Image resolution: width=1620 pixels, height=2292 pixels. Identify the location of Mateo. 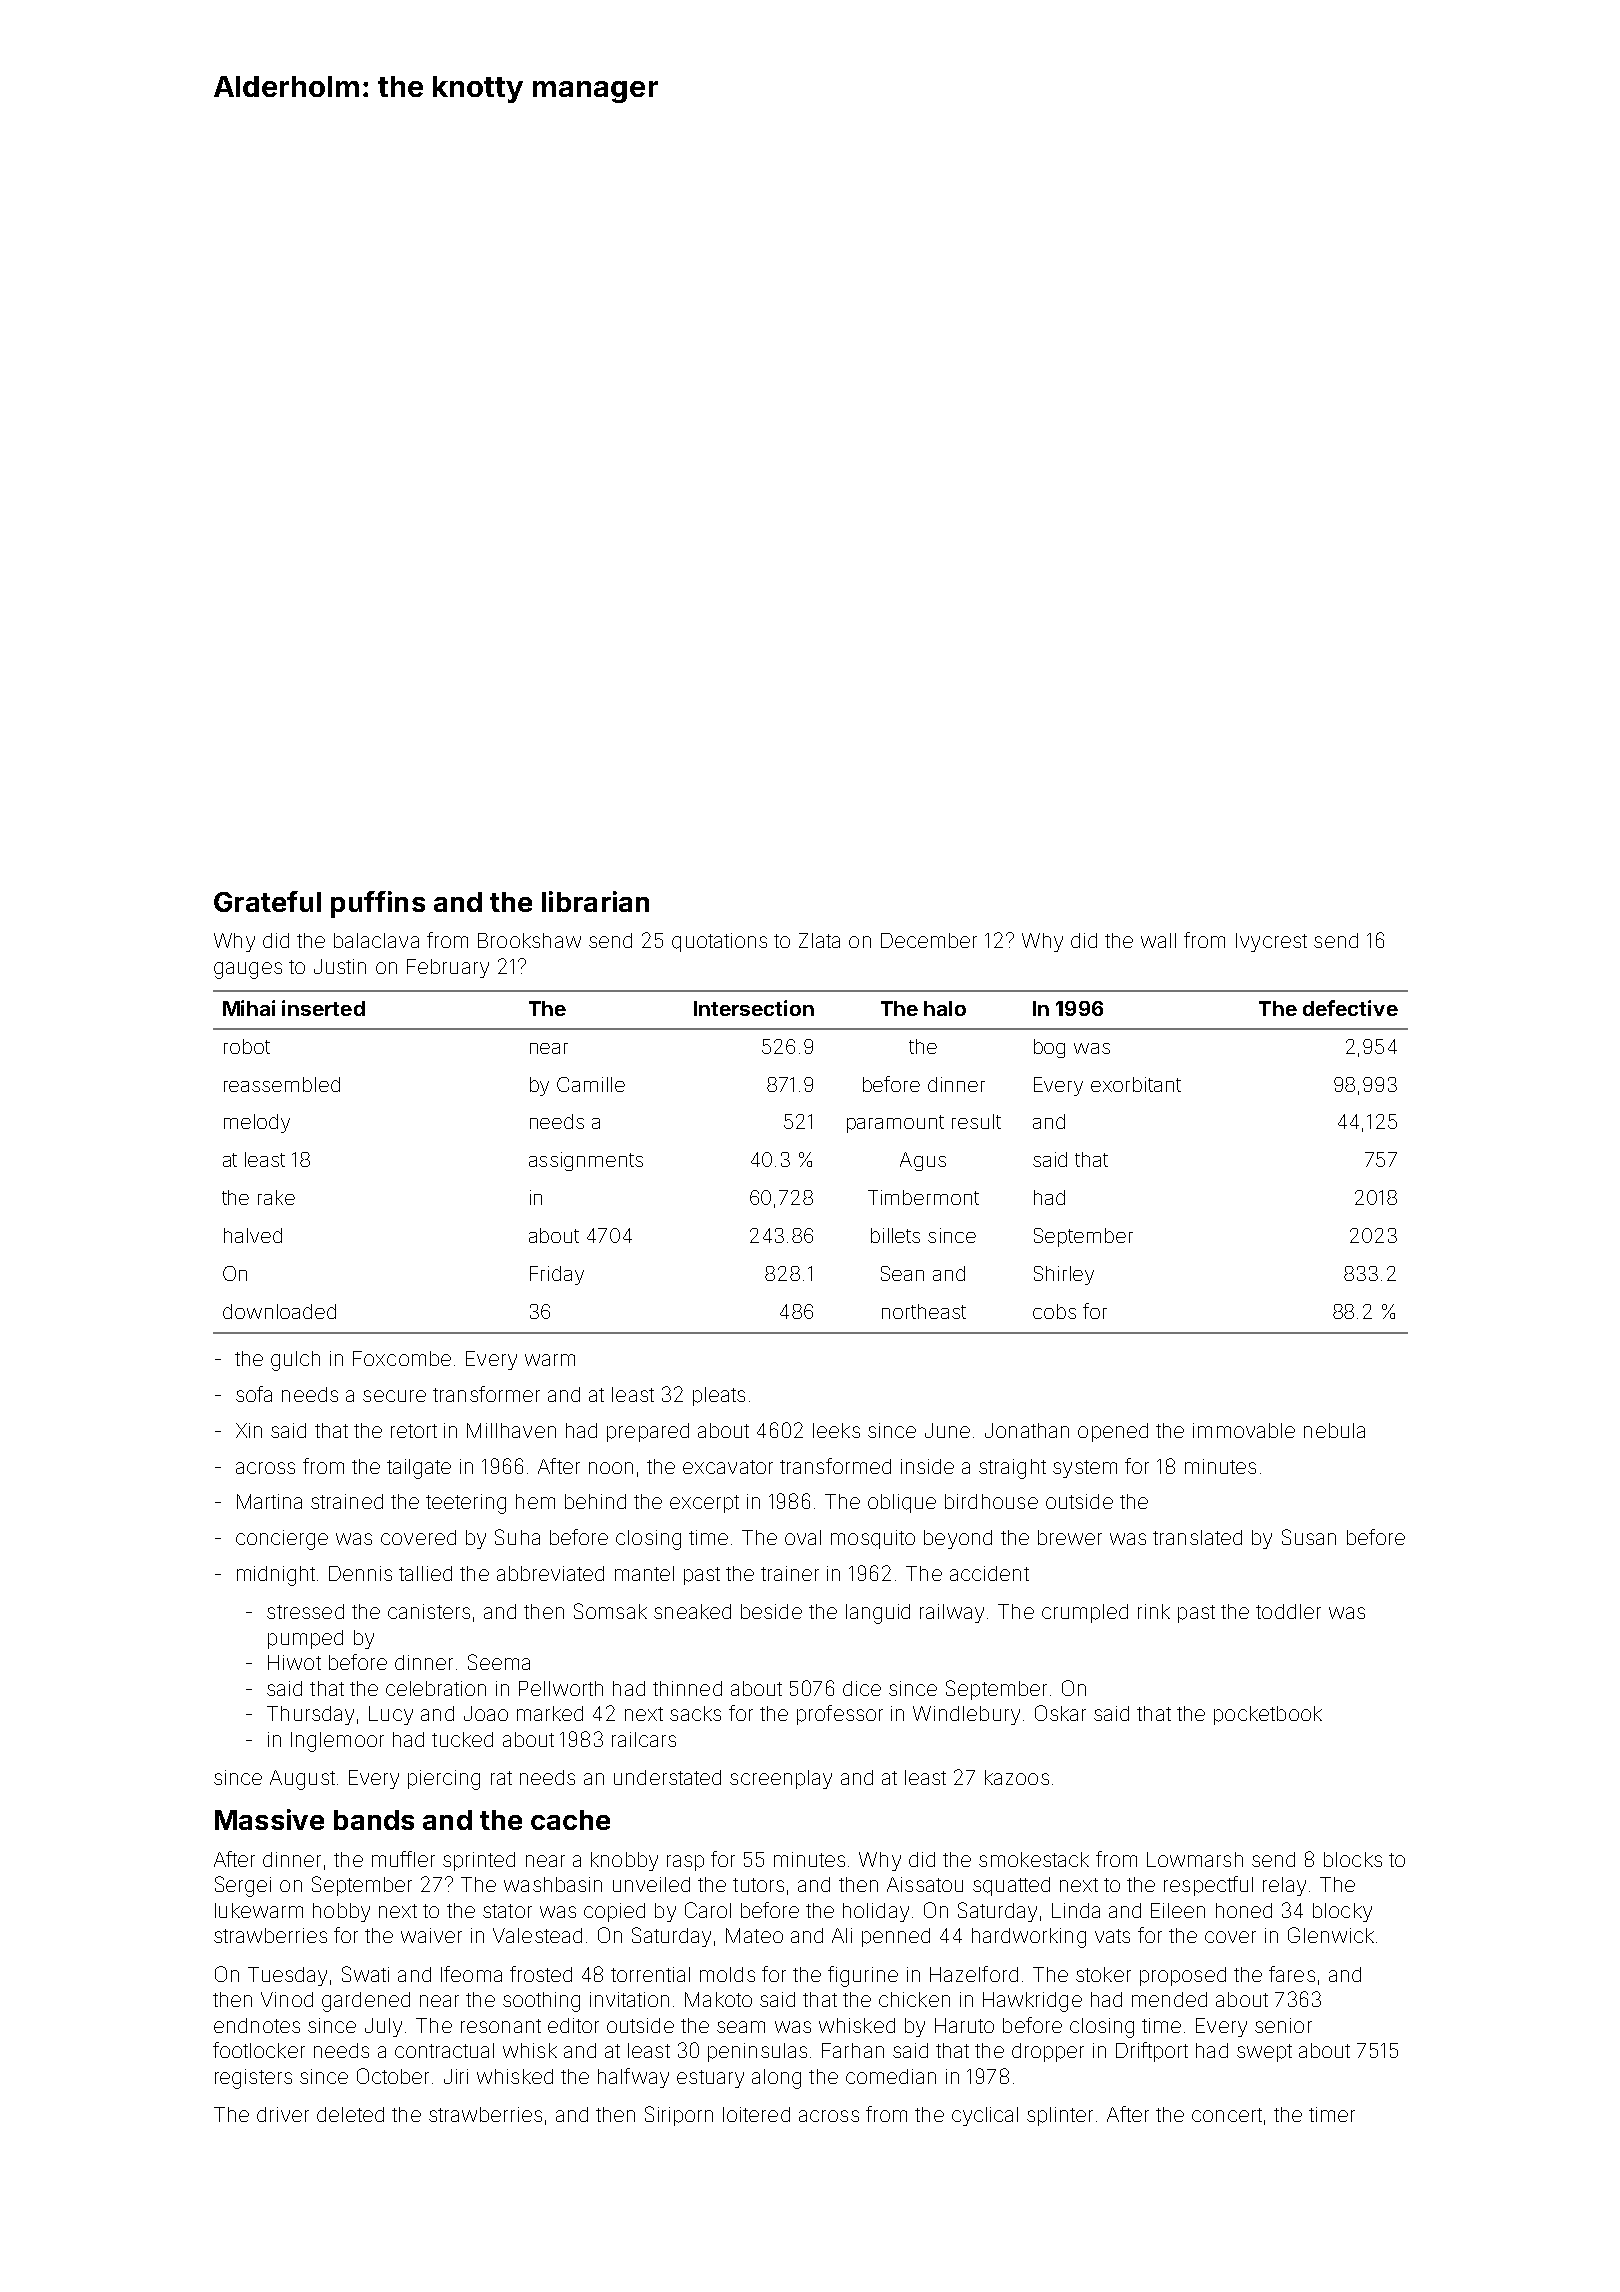
(754, 1935).
